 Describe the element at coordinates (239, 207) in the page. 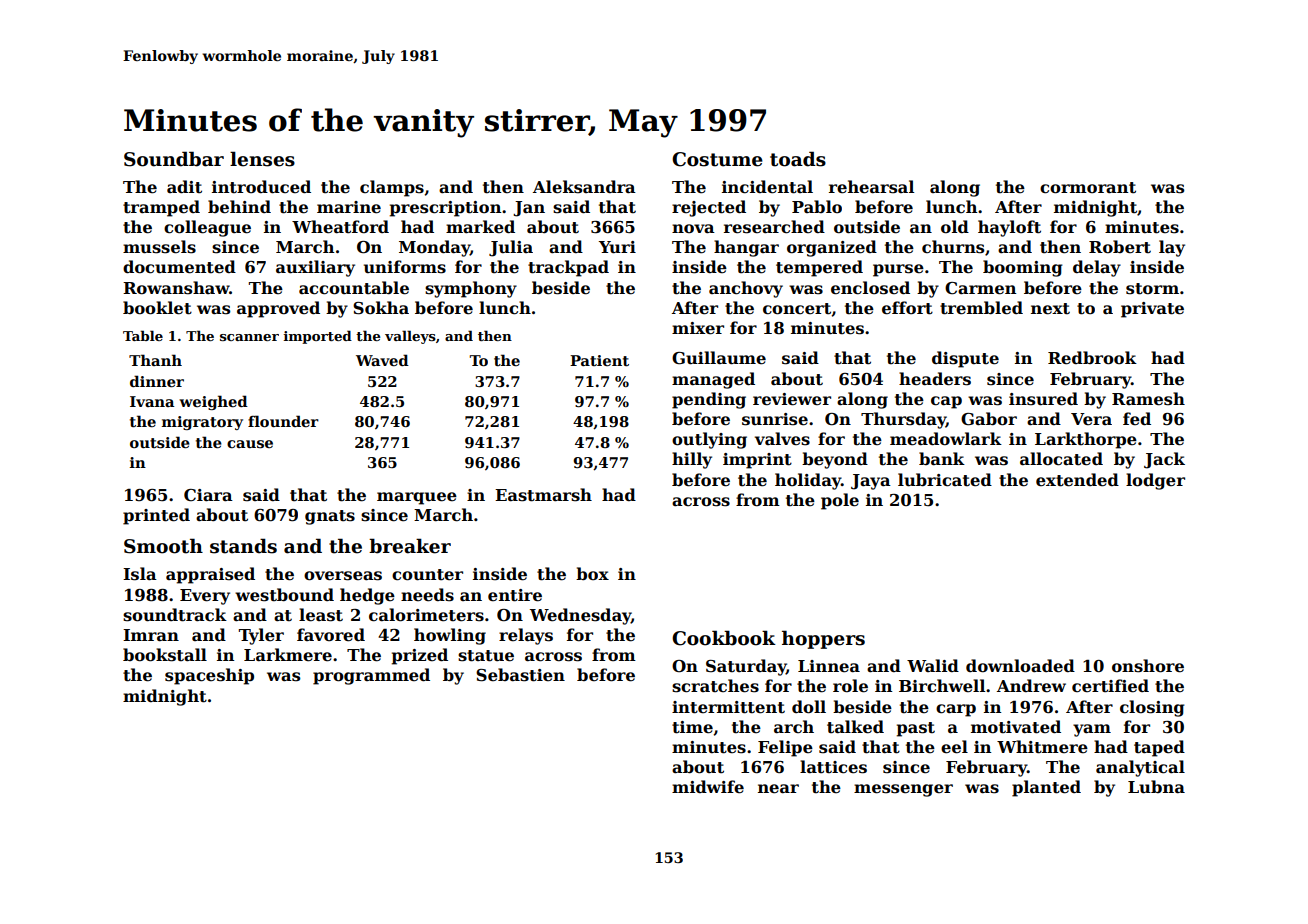

I see `behind` at that location.
